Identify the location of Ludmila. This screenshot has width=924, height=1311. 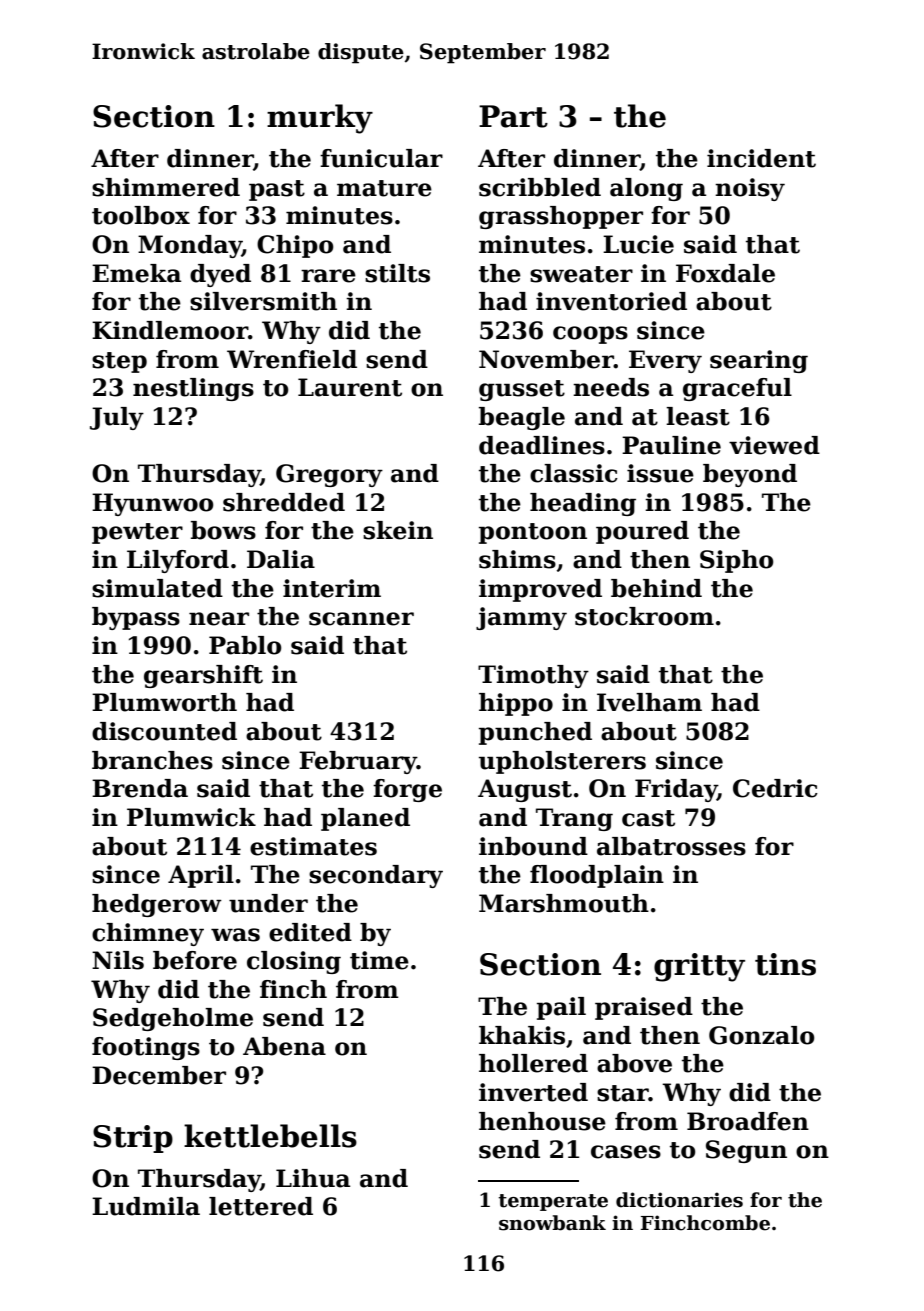
(146, 1206).
